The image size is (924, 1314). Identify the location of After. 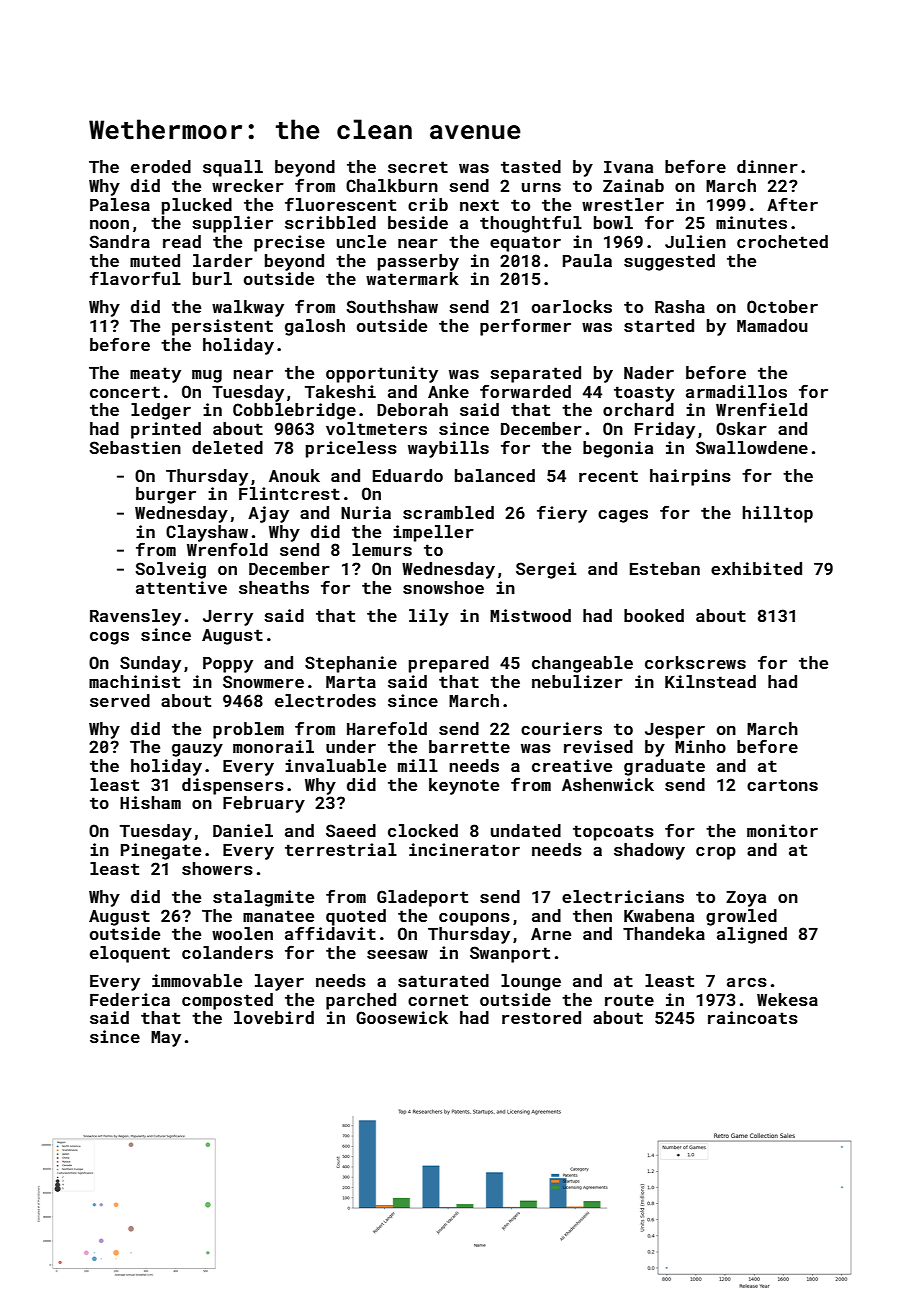
(792, 204).
